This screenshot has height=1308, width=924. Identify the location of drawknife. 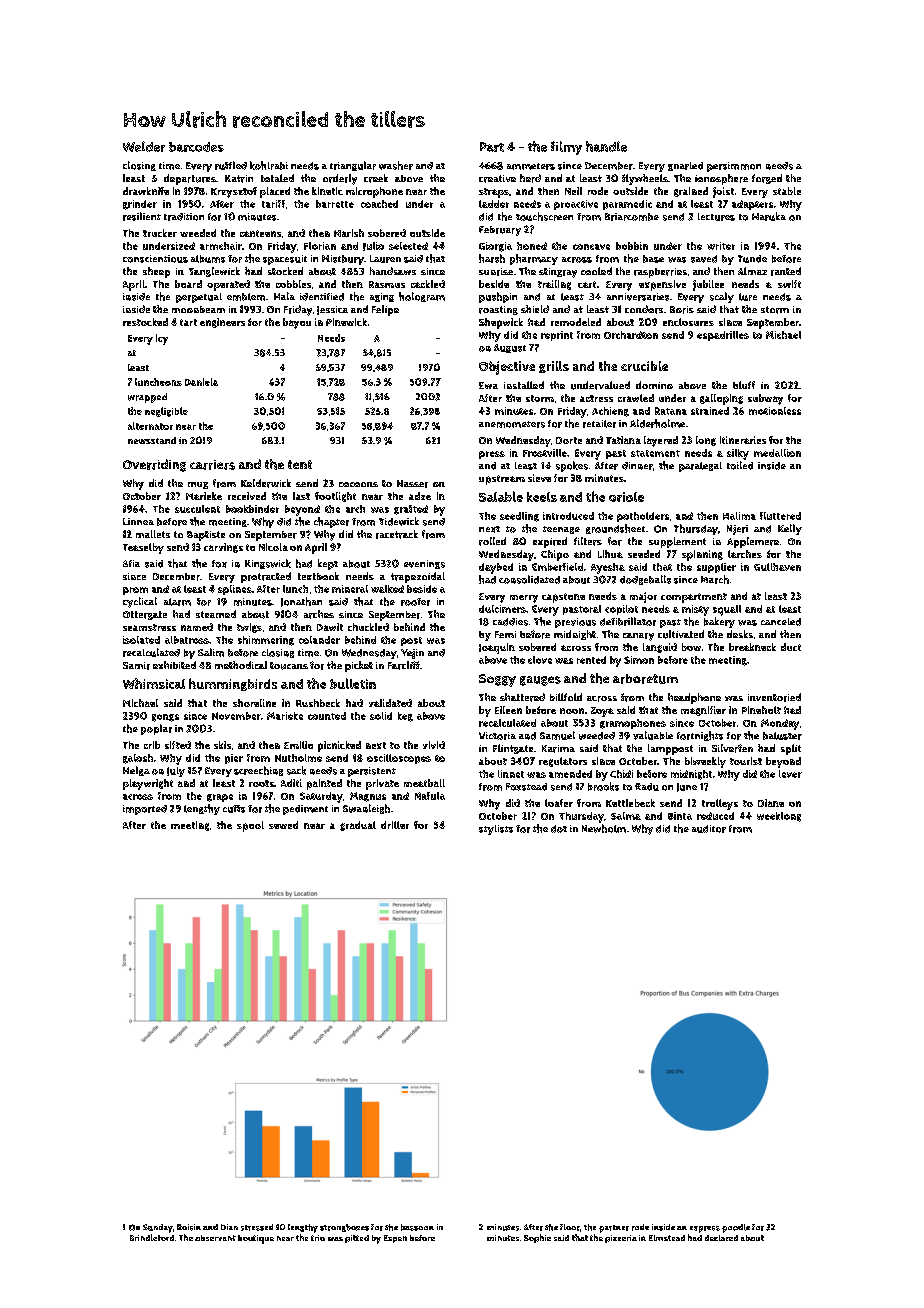
(146, 191).
